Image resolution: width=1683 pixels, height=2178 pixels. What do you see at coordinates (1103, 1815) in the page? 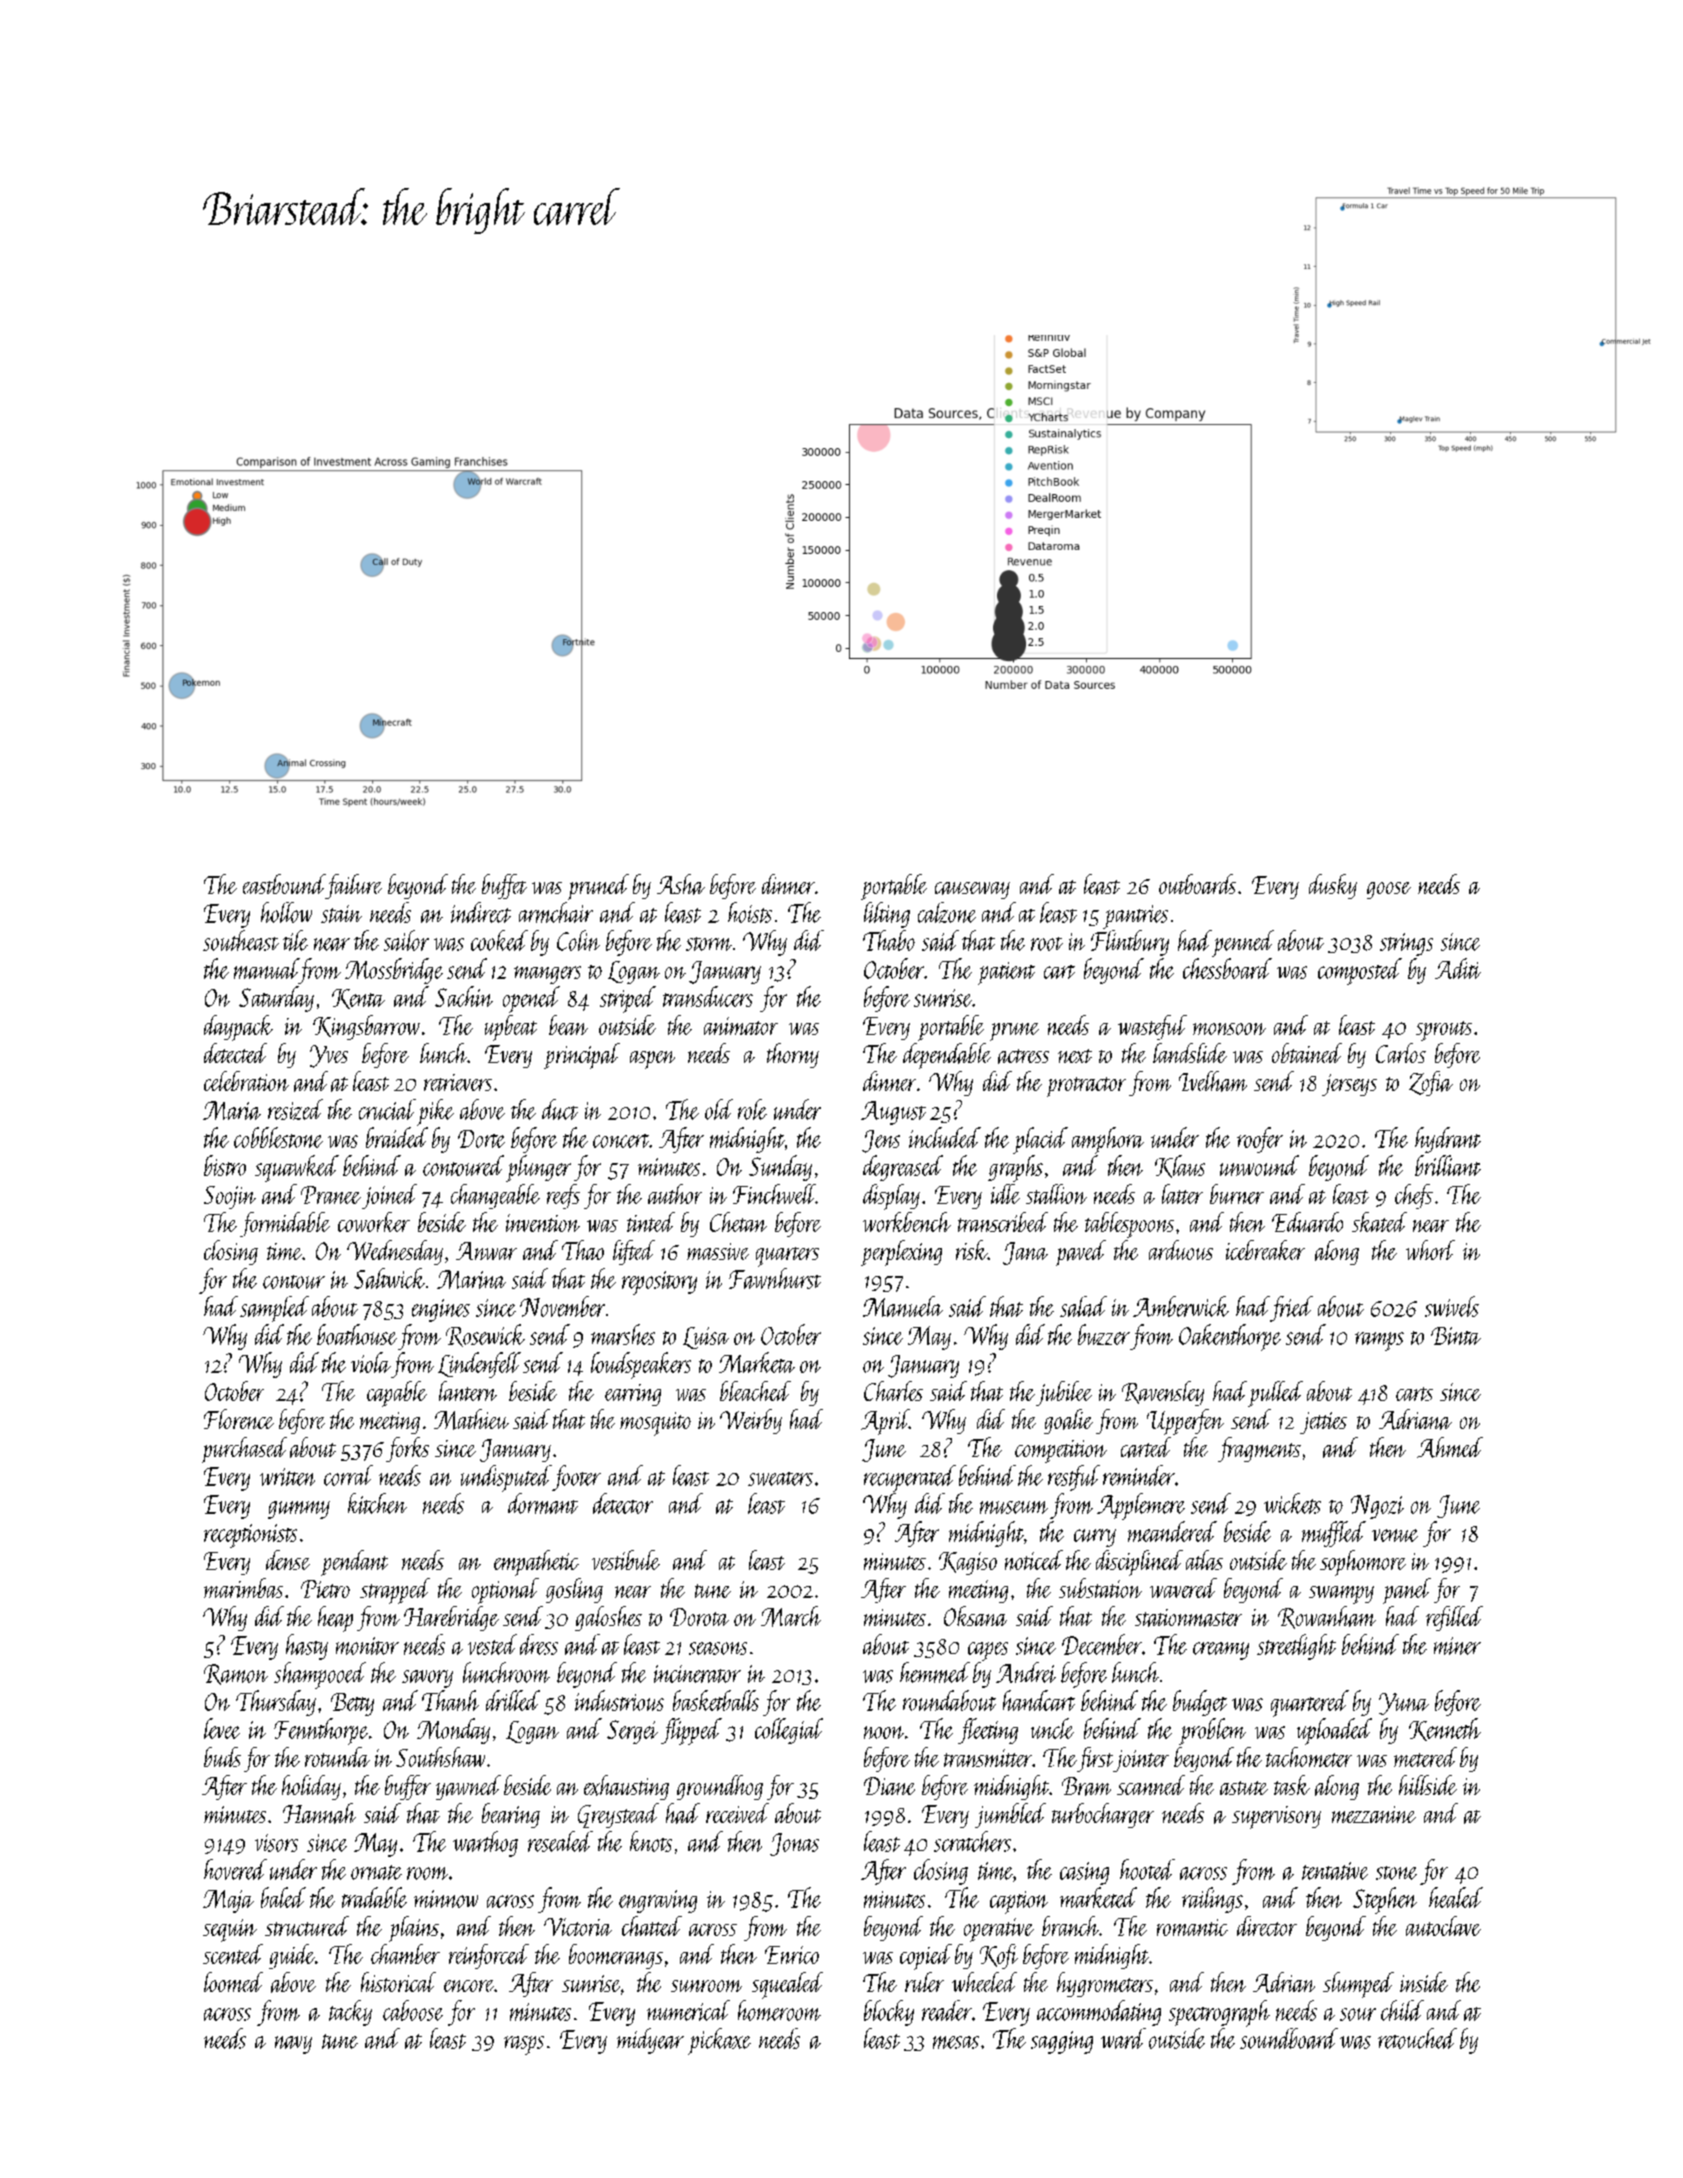
I see `turbocharger` at bounding box center [1103, 1815].
